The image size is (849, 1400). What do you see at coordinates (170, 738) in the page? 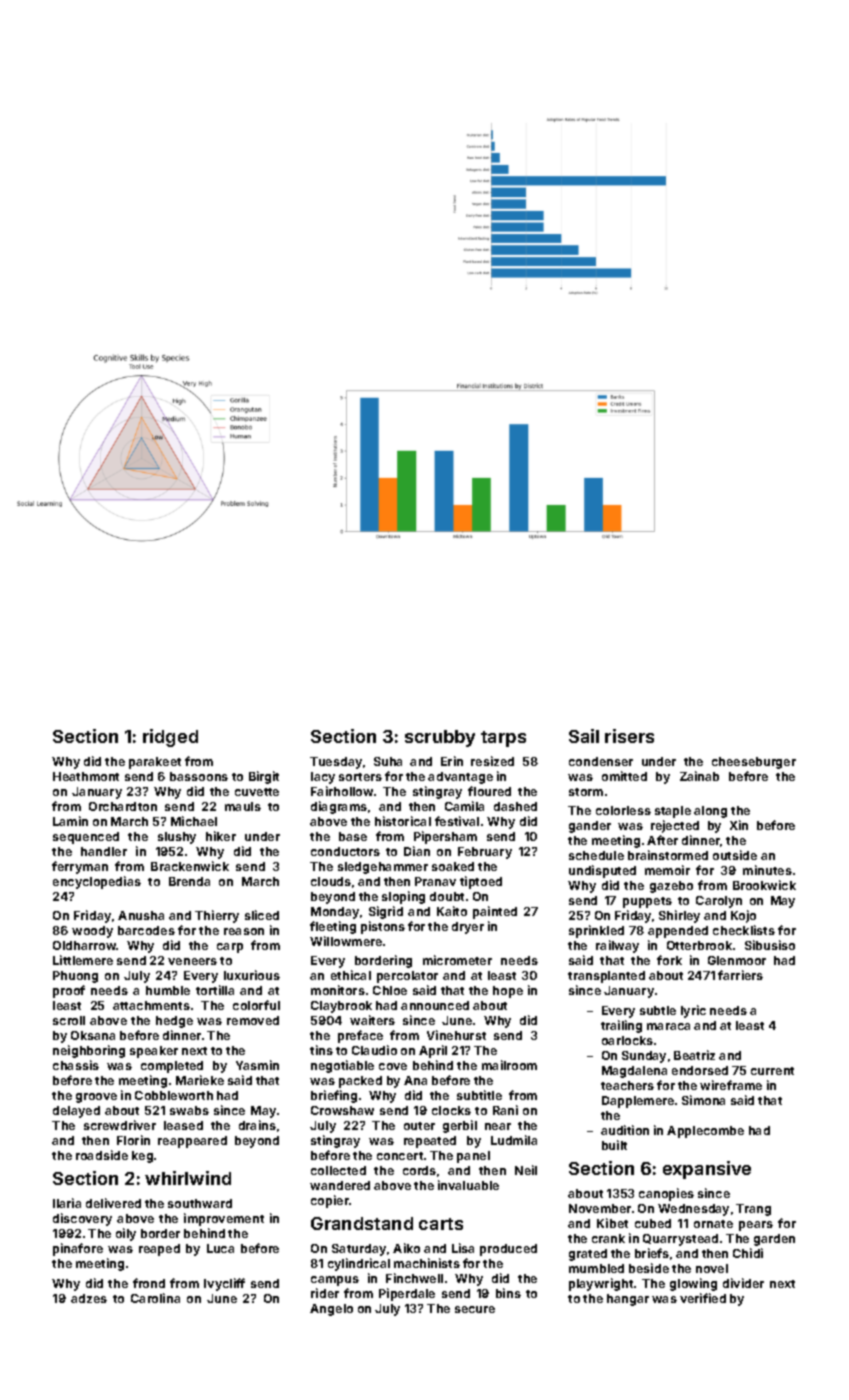
I see `ridged` at bounding box center [170, 738].
